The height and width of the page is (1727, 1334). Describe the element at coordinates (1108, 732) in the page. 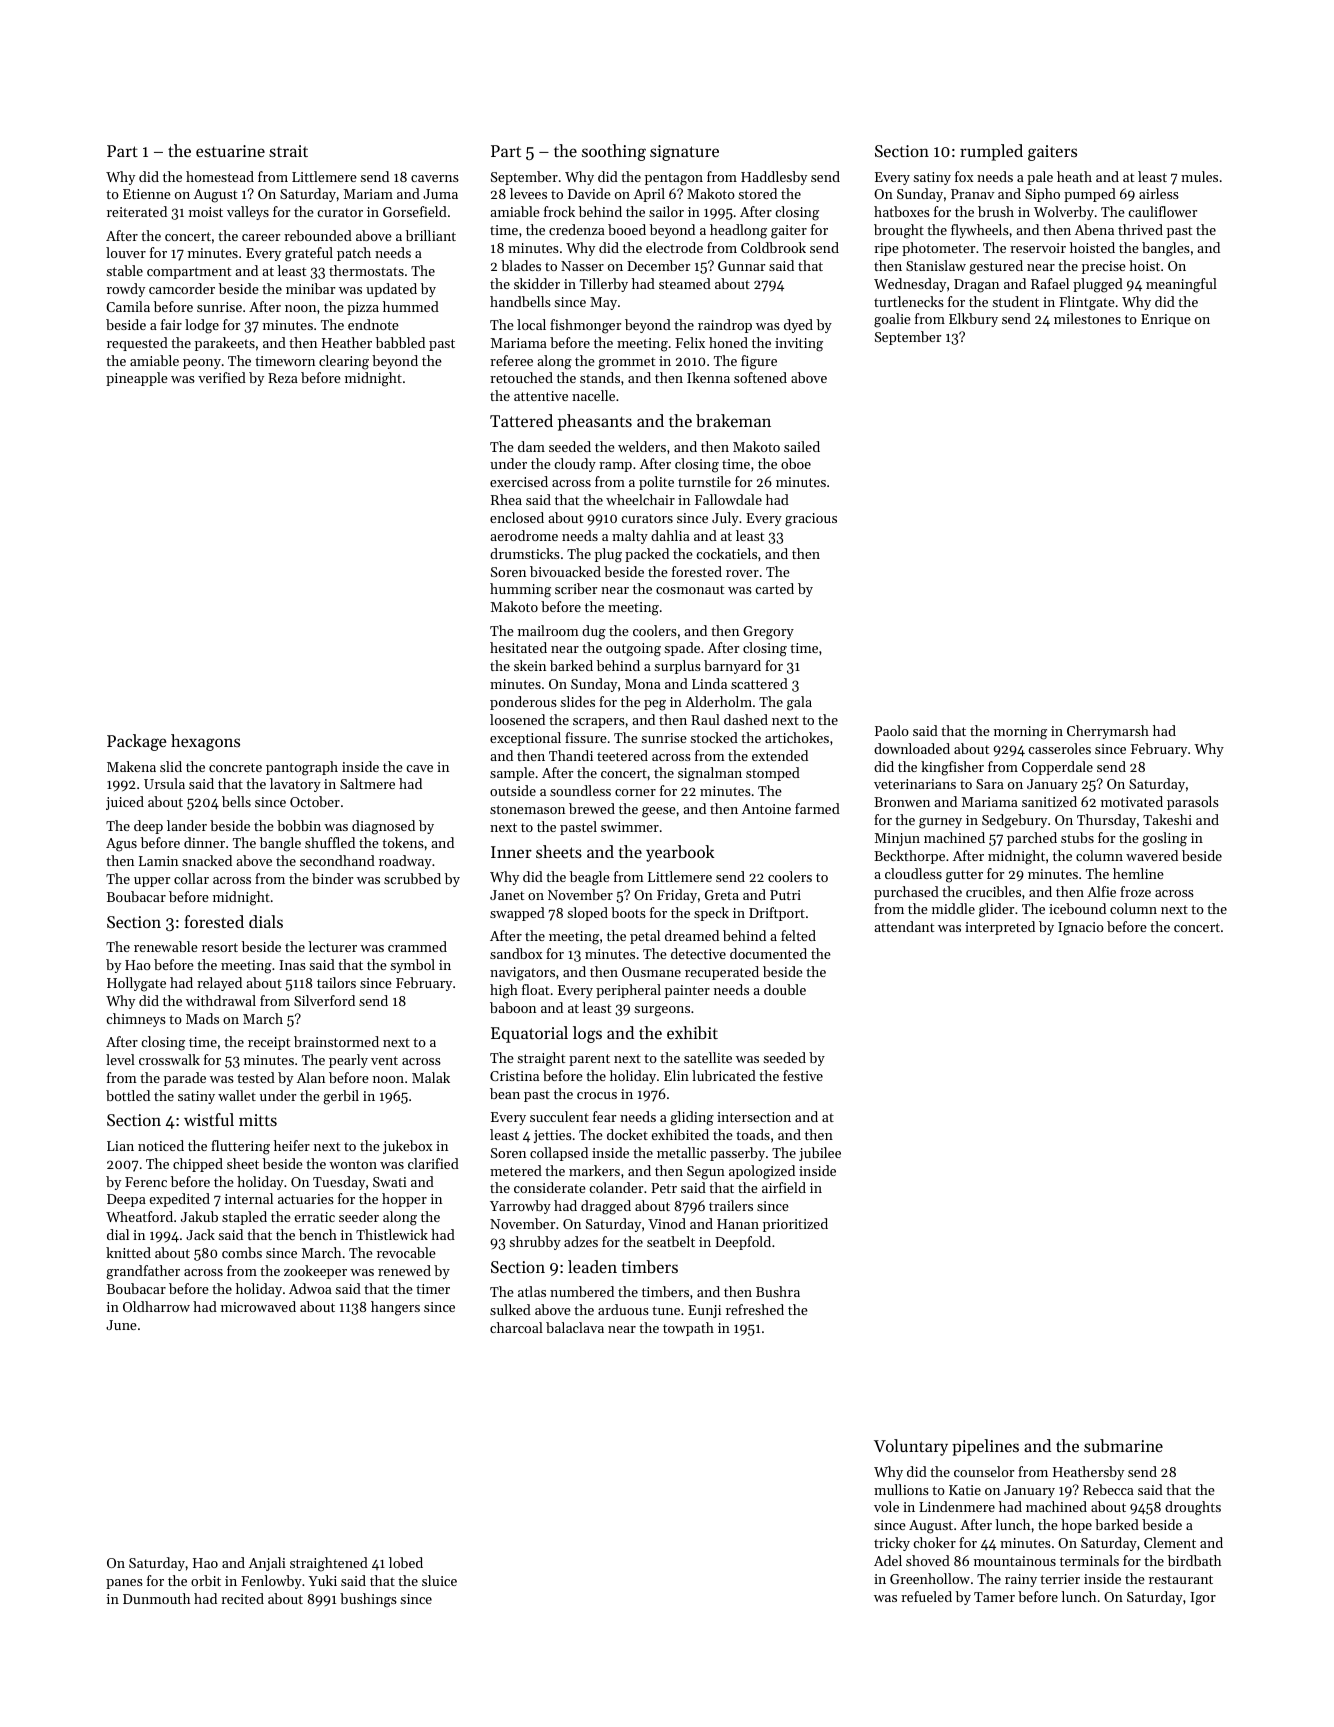

I see `Cherrymarsh` at that location.
